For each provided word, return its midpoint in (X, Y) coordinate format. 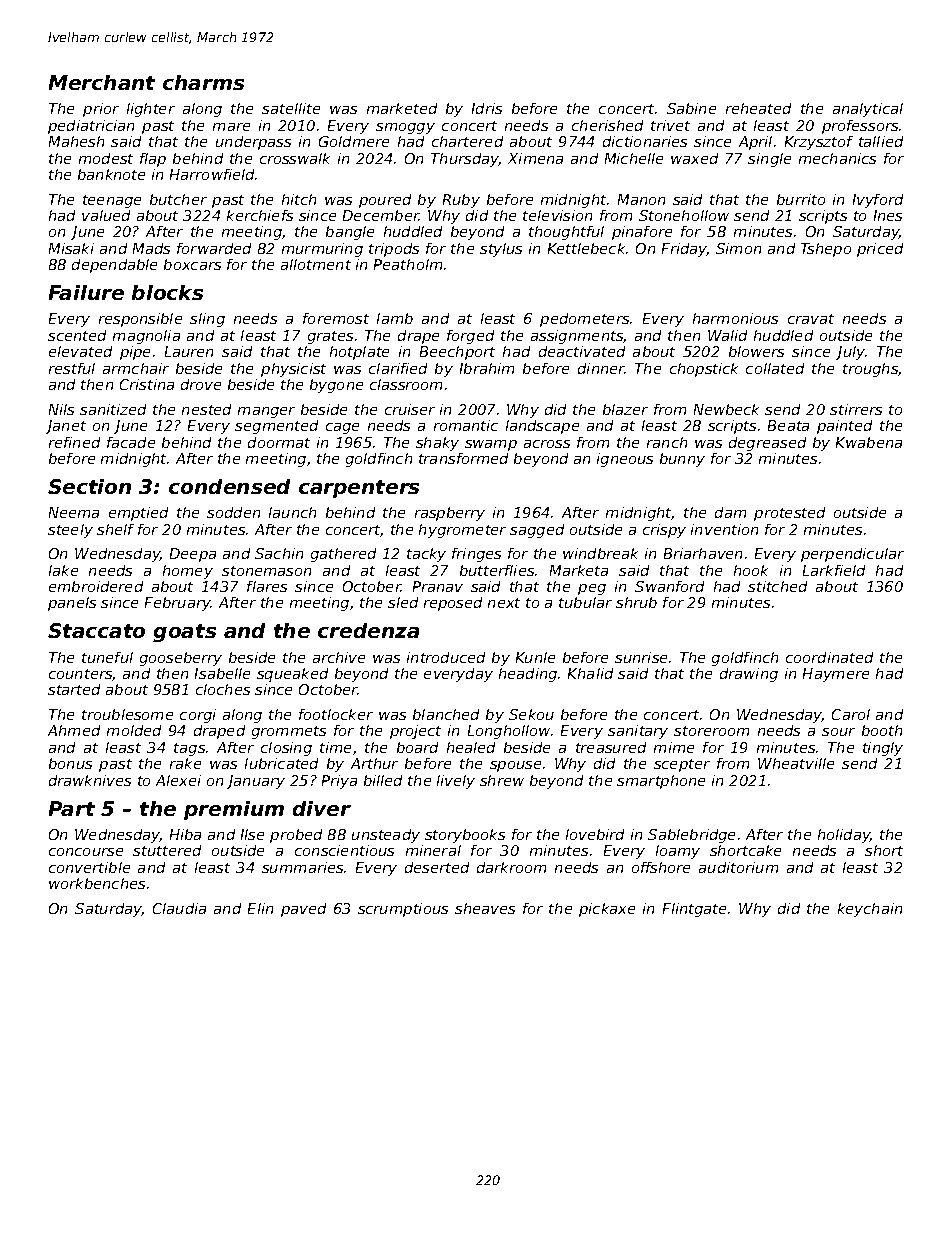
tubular (585, 602)
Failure (86, 292)
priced (880, 250)
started (74, 689)
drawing (749, 675)
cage (342, 428)
